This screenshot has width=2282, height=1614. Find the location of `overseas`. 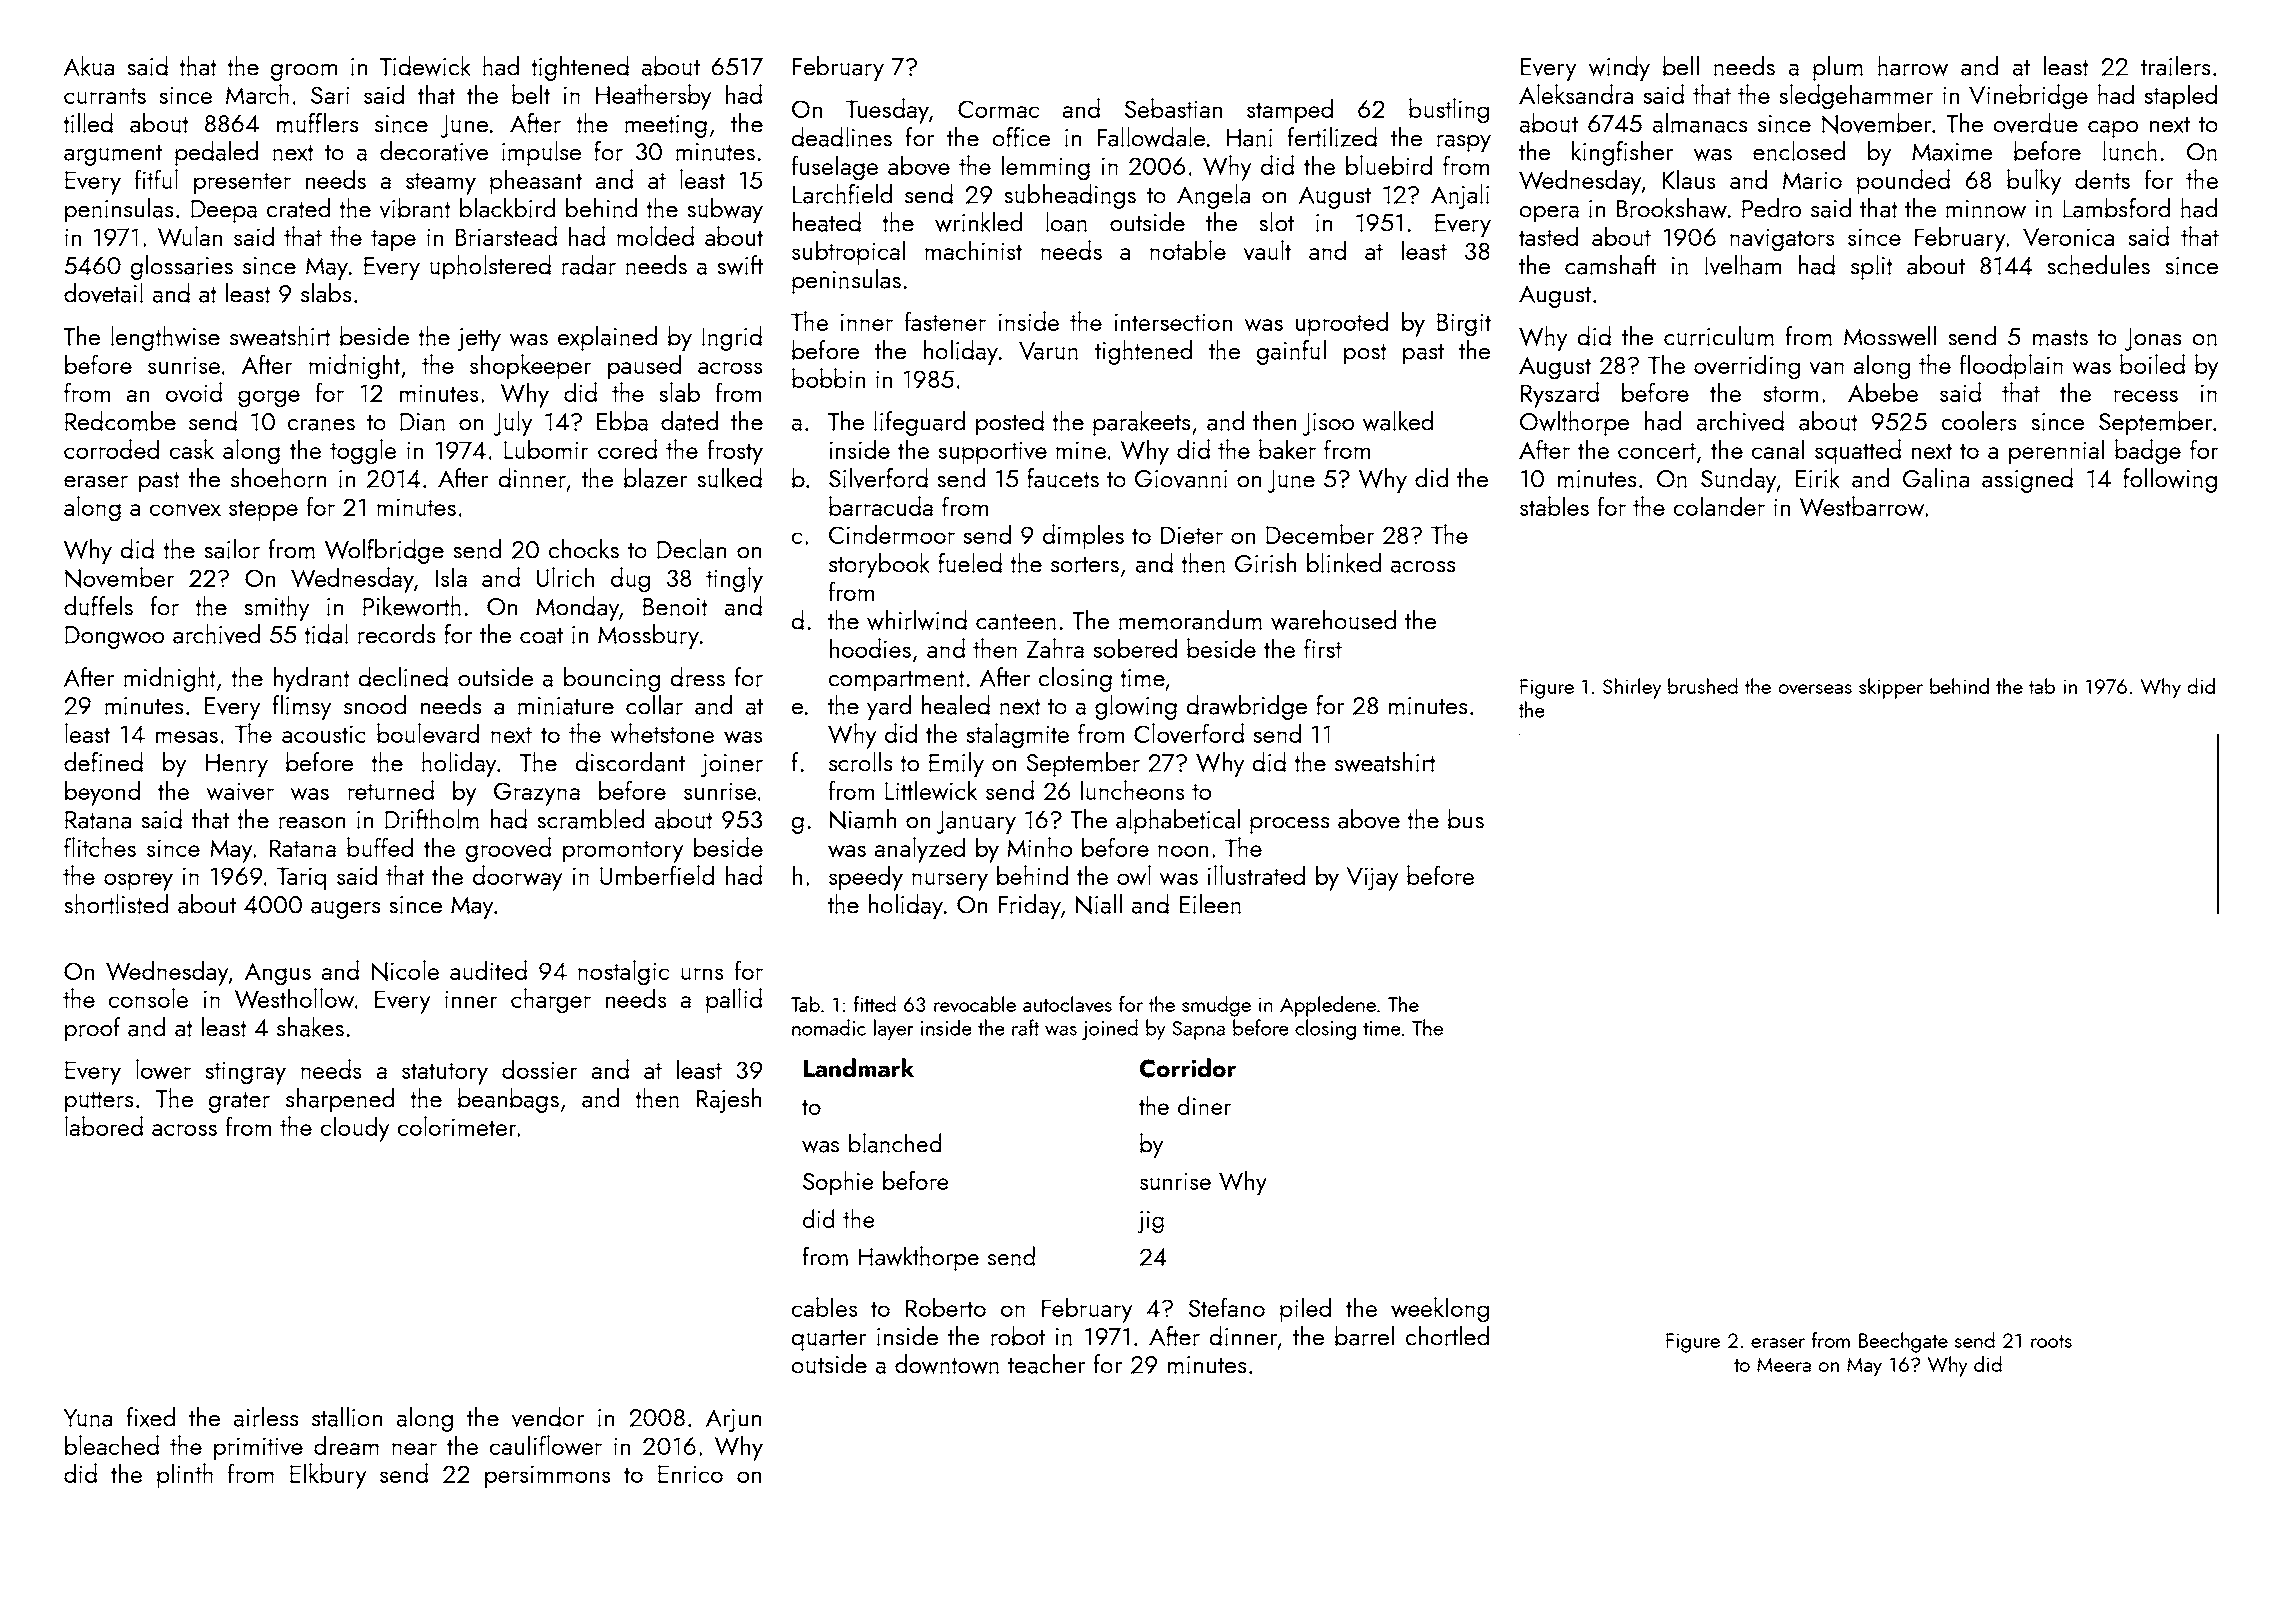

overseas is located at coordinates (1815, 689).
